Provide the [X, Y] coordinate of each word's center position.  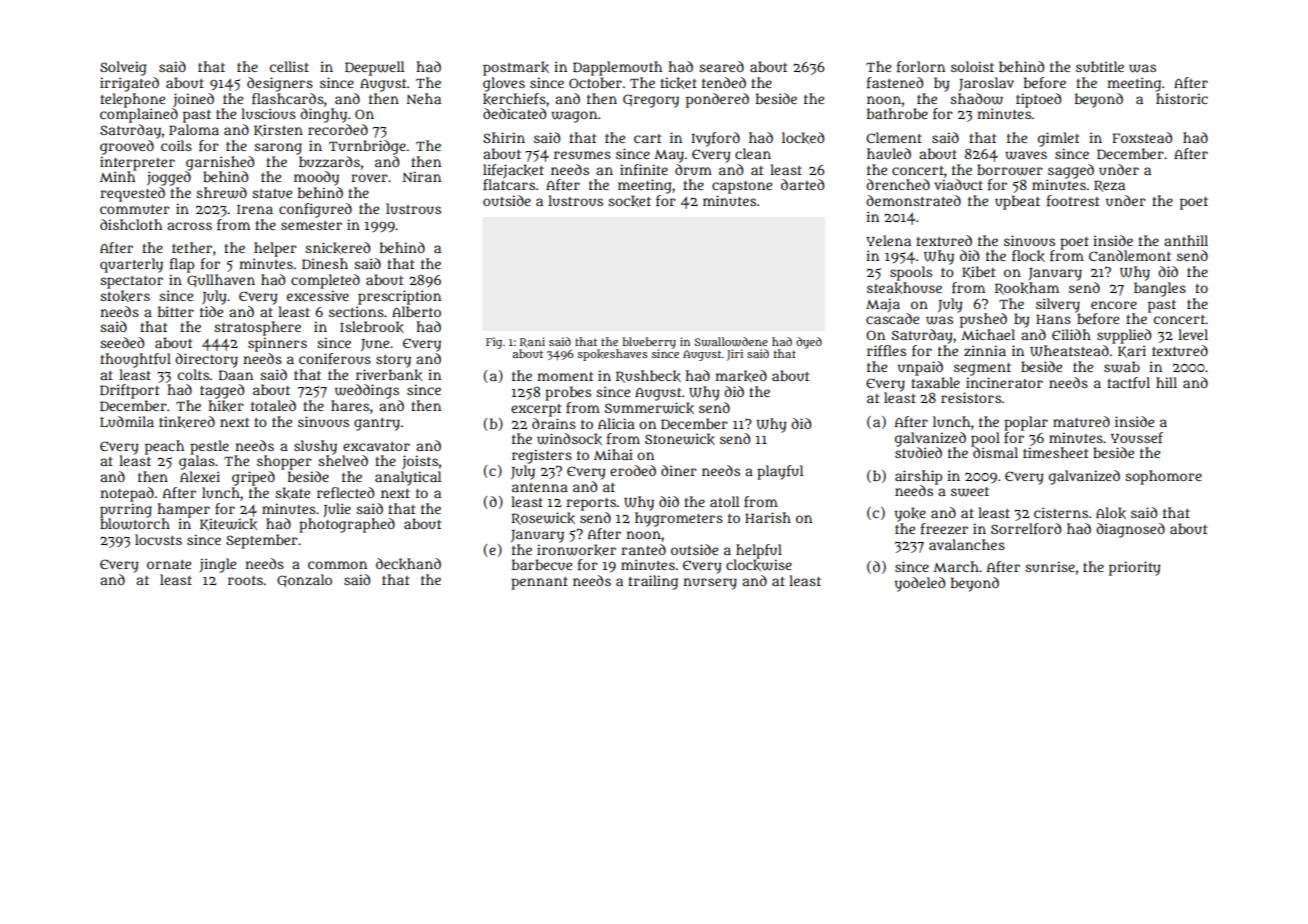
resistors [971, 397]
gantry [377, 424]
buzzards [329, 162]
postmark [516, 68]
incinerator [1004, 382]
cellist [289, 66]
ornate [169, 564]
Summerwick [649, 408]
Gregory [651, 101]
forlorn [921, 66]
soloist [972, 66]
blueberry [649, 343]
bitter [176, 311]
